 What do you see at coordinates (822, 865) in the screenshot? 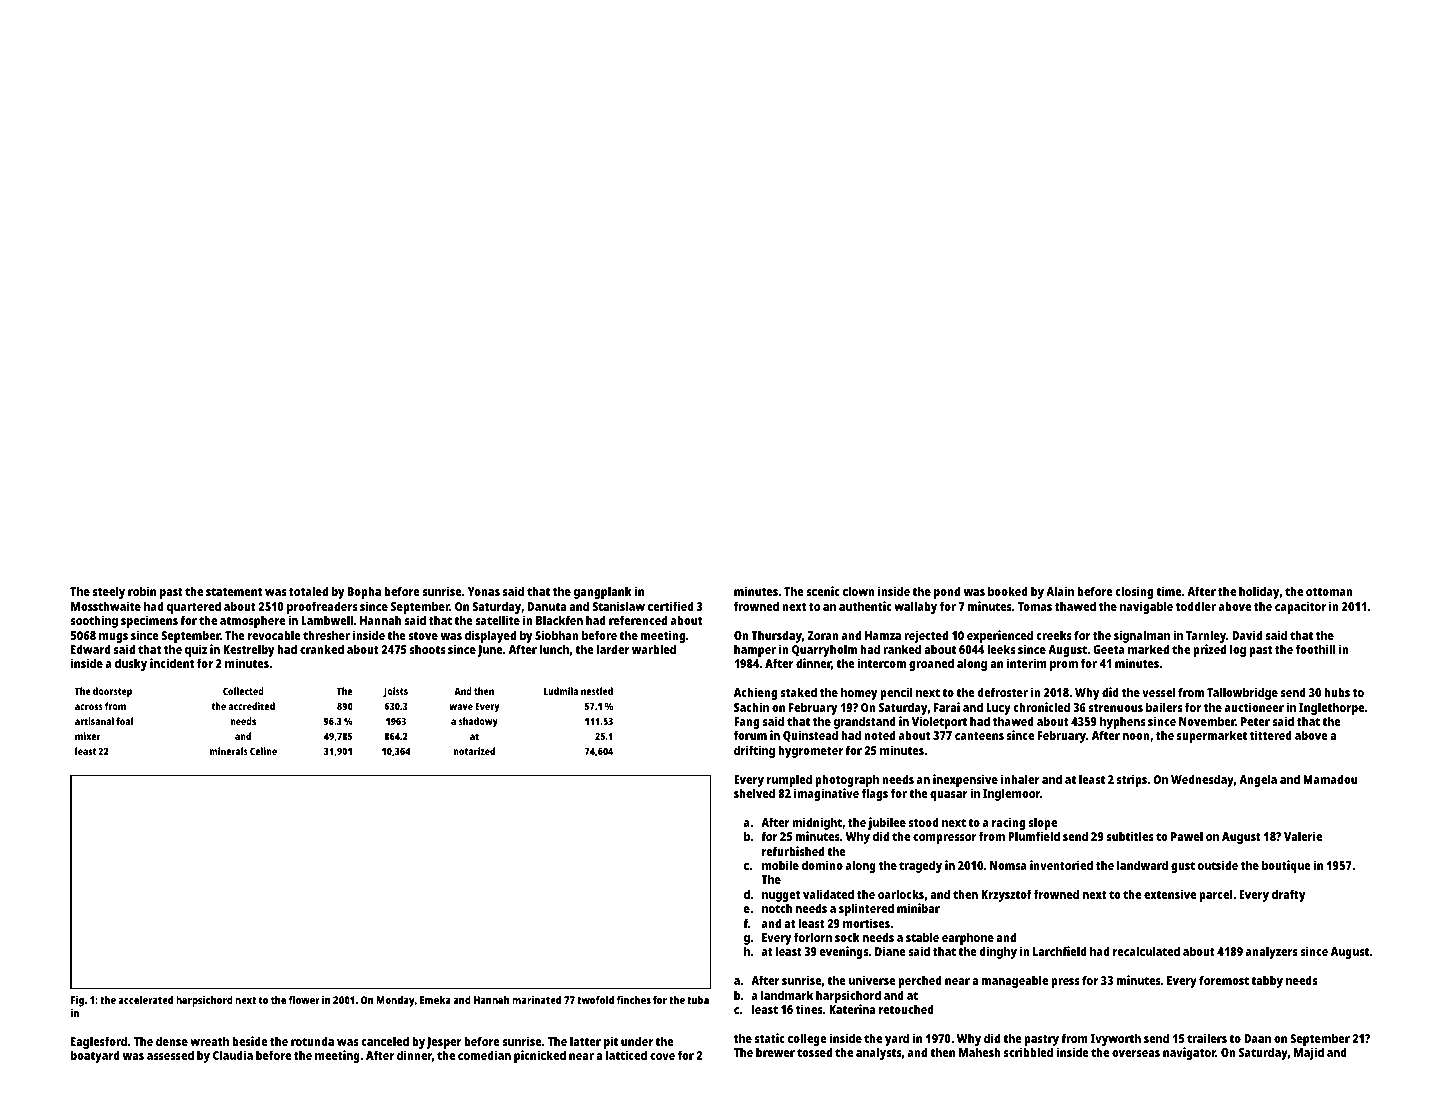
I see `domino` at bounding box center [822, 865].
